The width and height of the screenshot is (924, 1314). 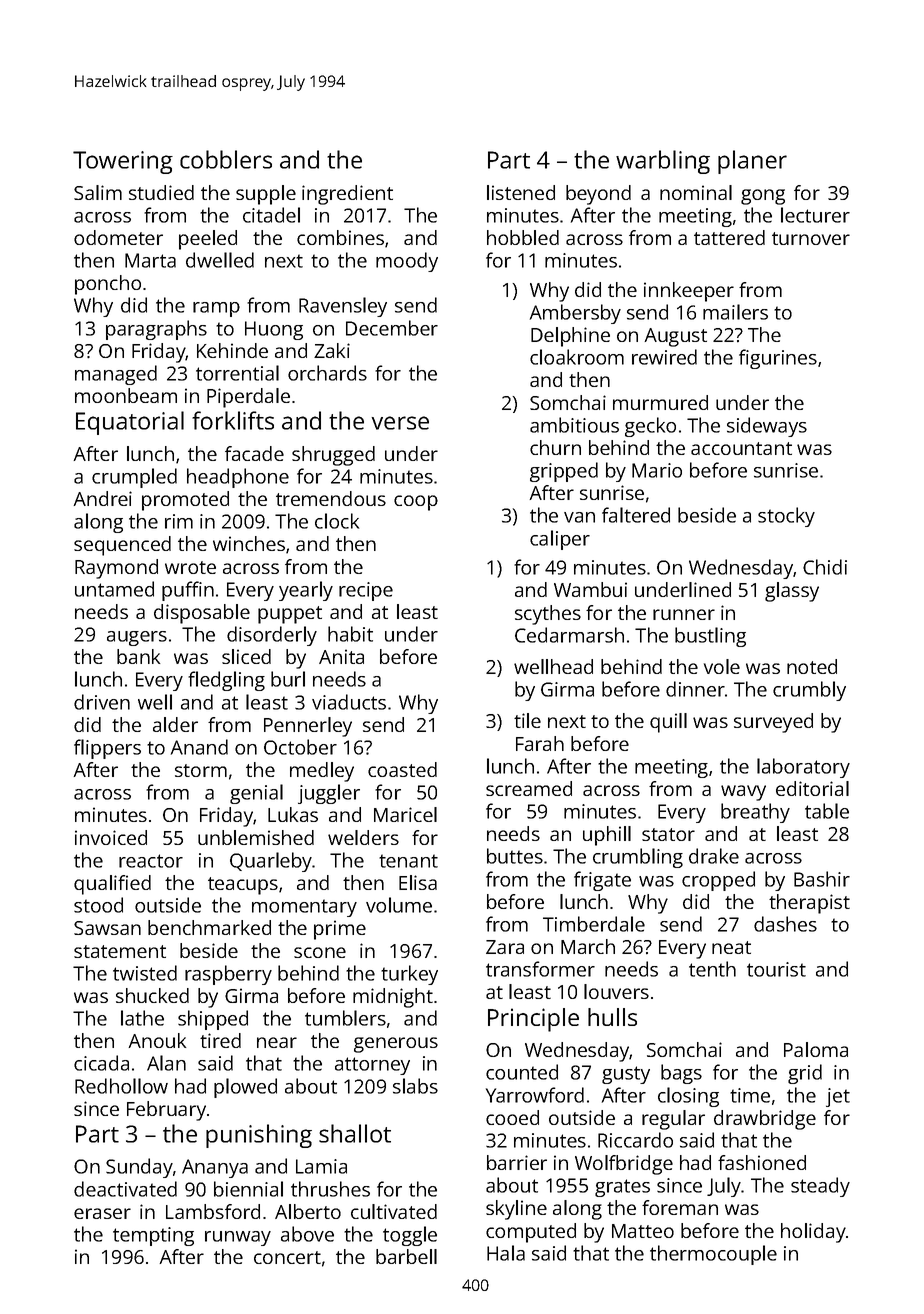 What do you see at coordinates (366, 591) in the screenshot?
I see `recipe` at bounding box center [366, 591].
